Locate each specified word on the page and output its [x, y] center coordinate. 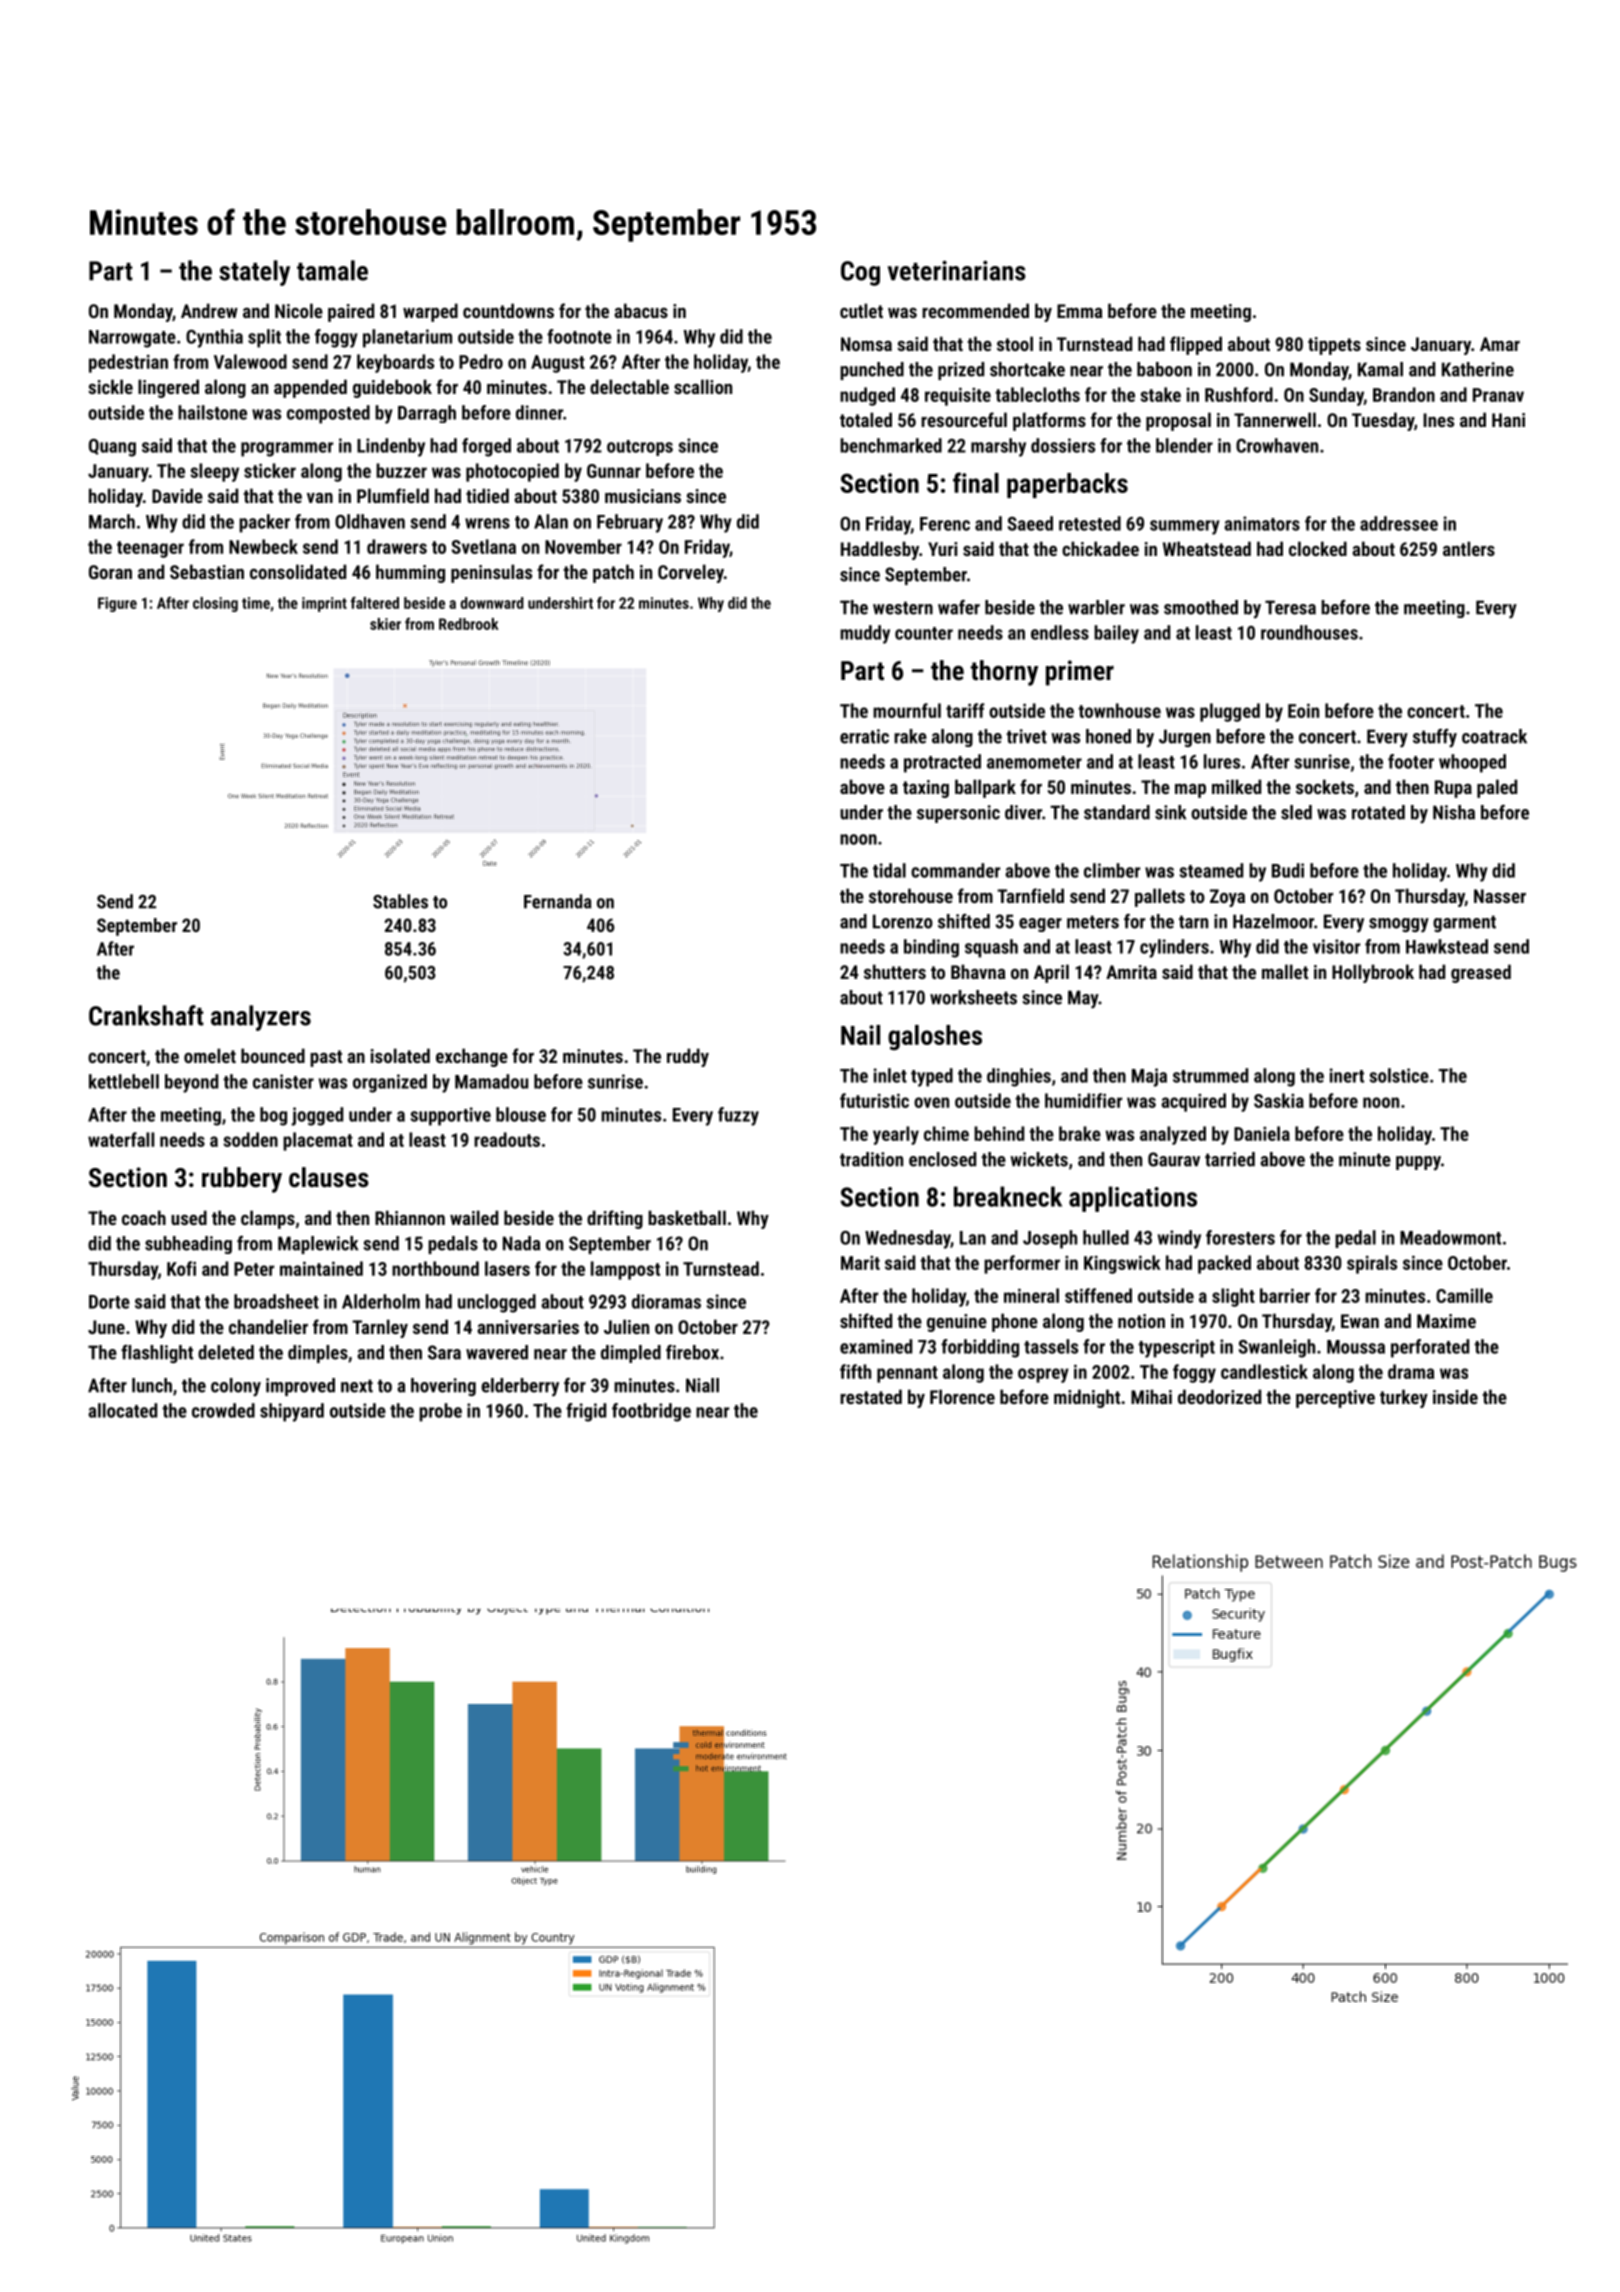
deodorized [1219, 1396]
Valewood [250, 361]
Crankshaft [146, 1015]
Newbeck [263, 546]
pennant [907, 1374]
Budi [1288, 870]
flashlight [157, 1354]
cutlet [861, 310]
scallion [703, 386]
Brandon [1404, 394]
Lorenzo [903, 921]
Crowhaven [1277, 445]
